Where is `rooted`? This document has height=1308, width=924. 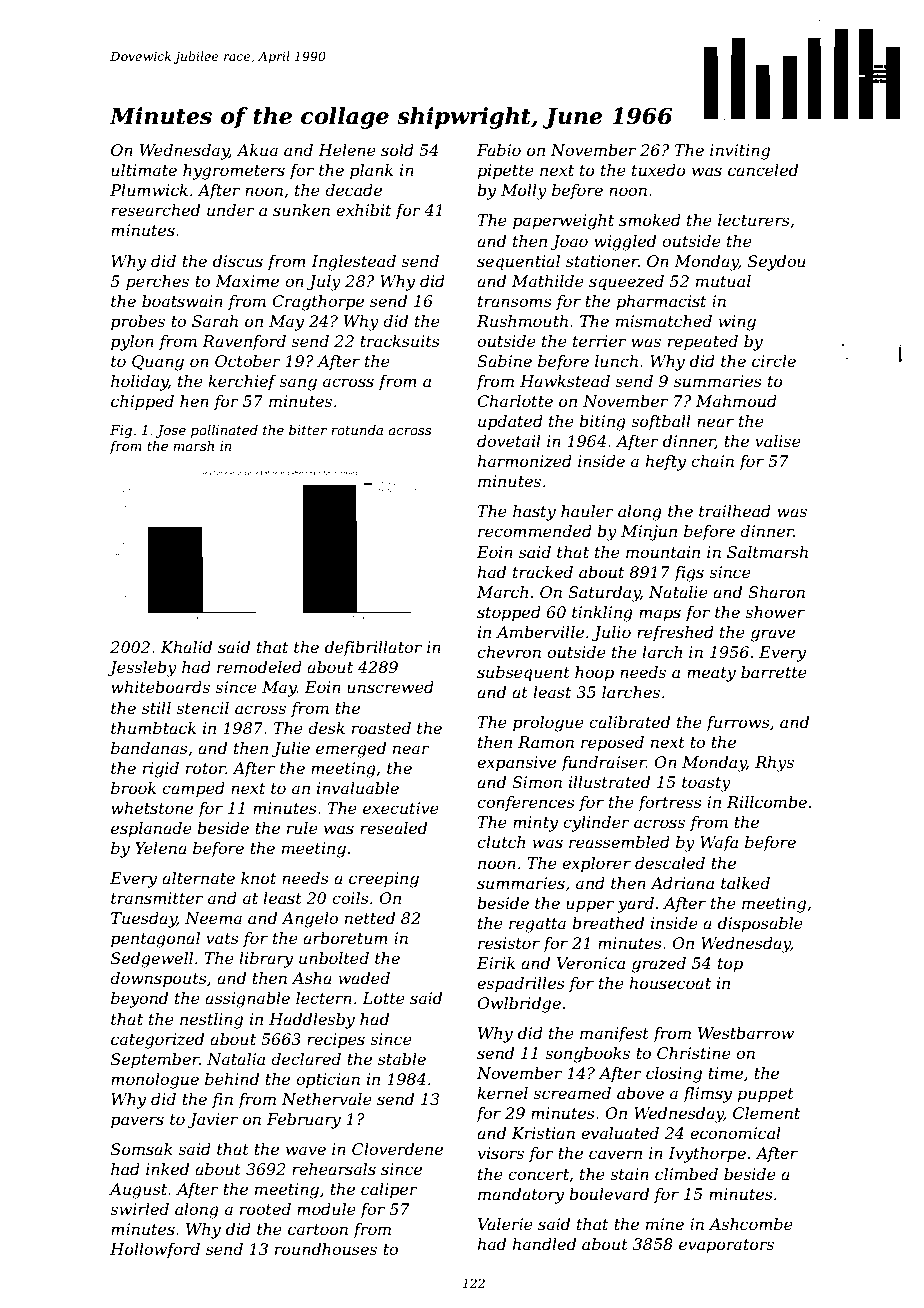
rooted is located at coordinates (265, 1209).
